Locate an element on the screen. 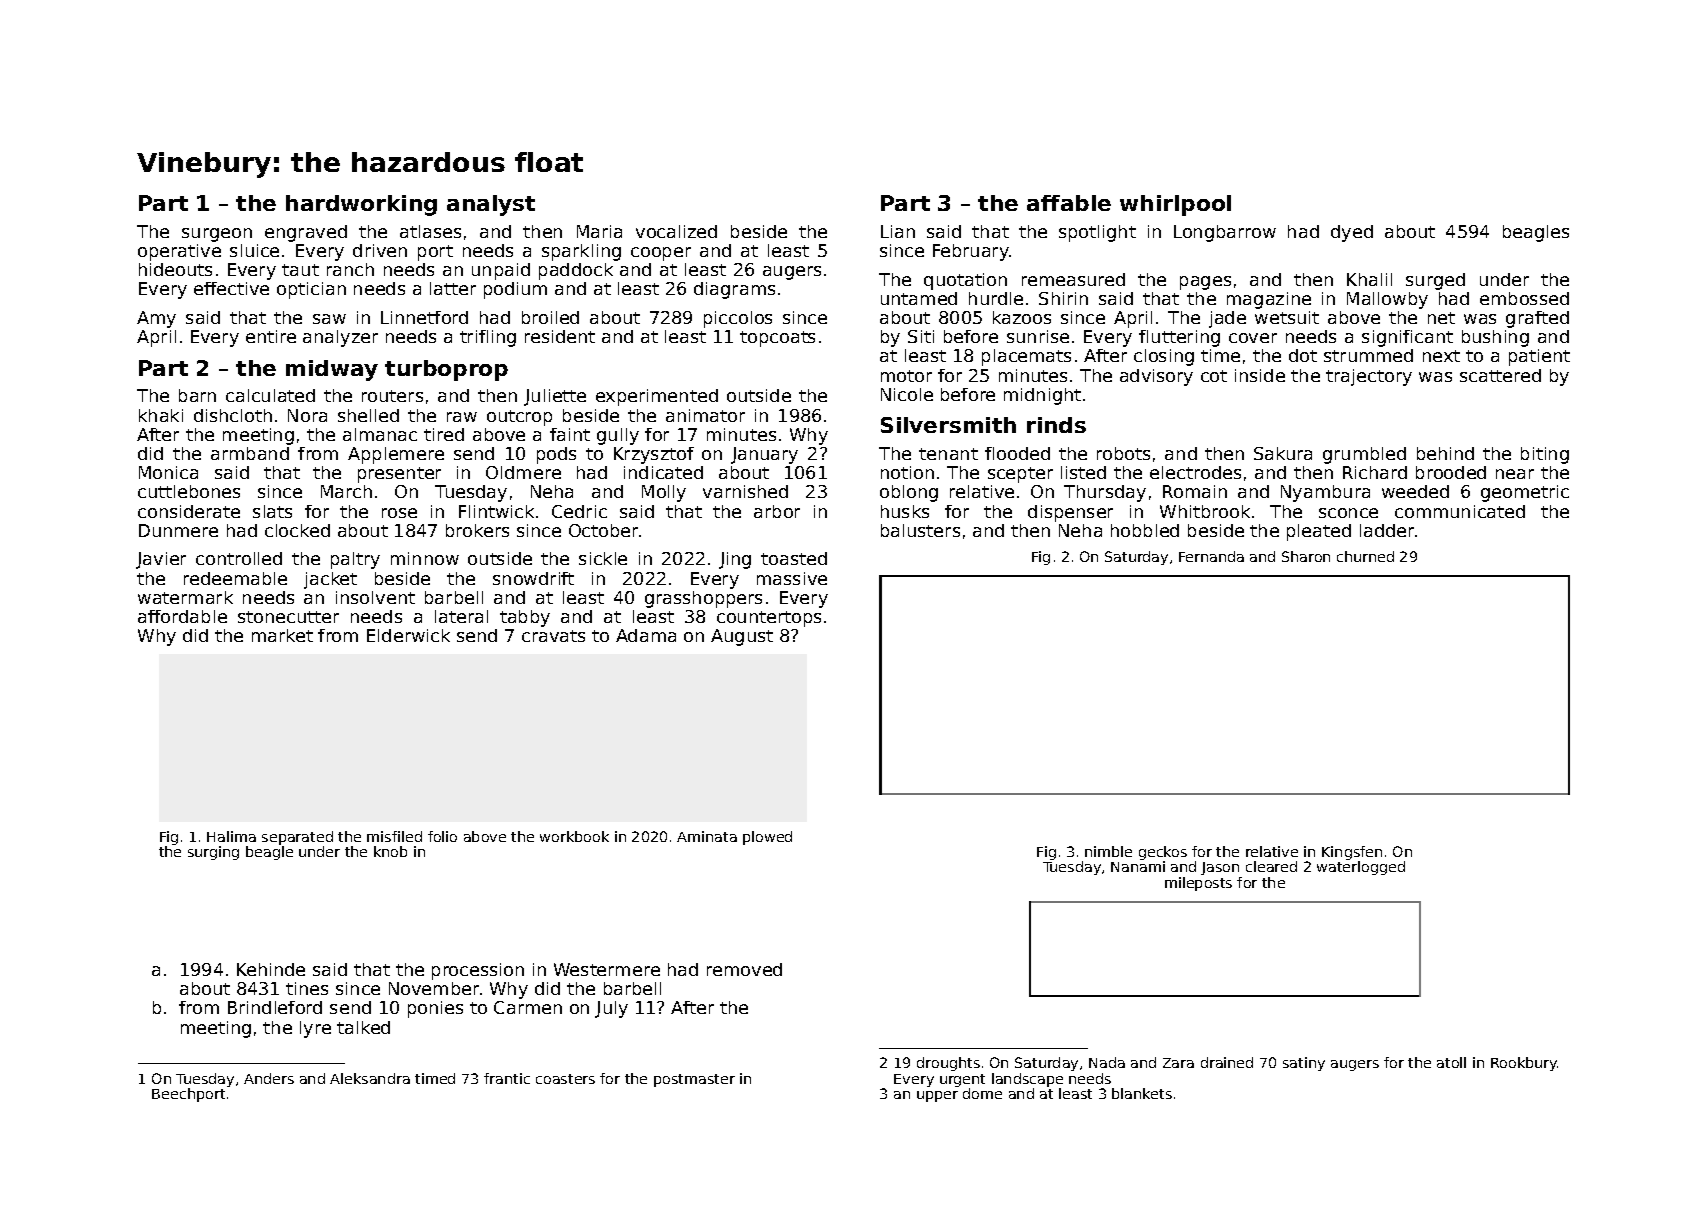  tines is located at coordinates (307, 988).
